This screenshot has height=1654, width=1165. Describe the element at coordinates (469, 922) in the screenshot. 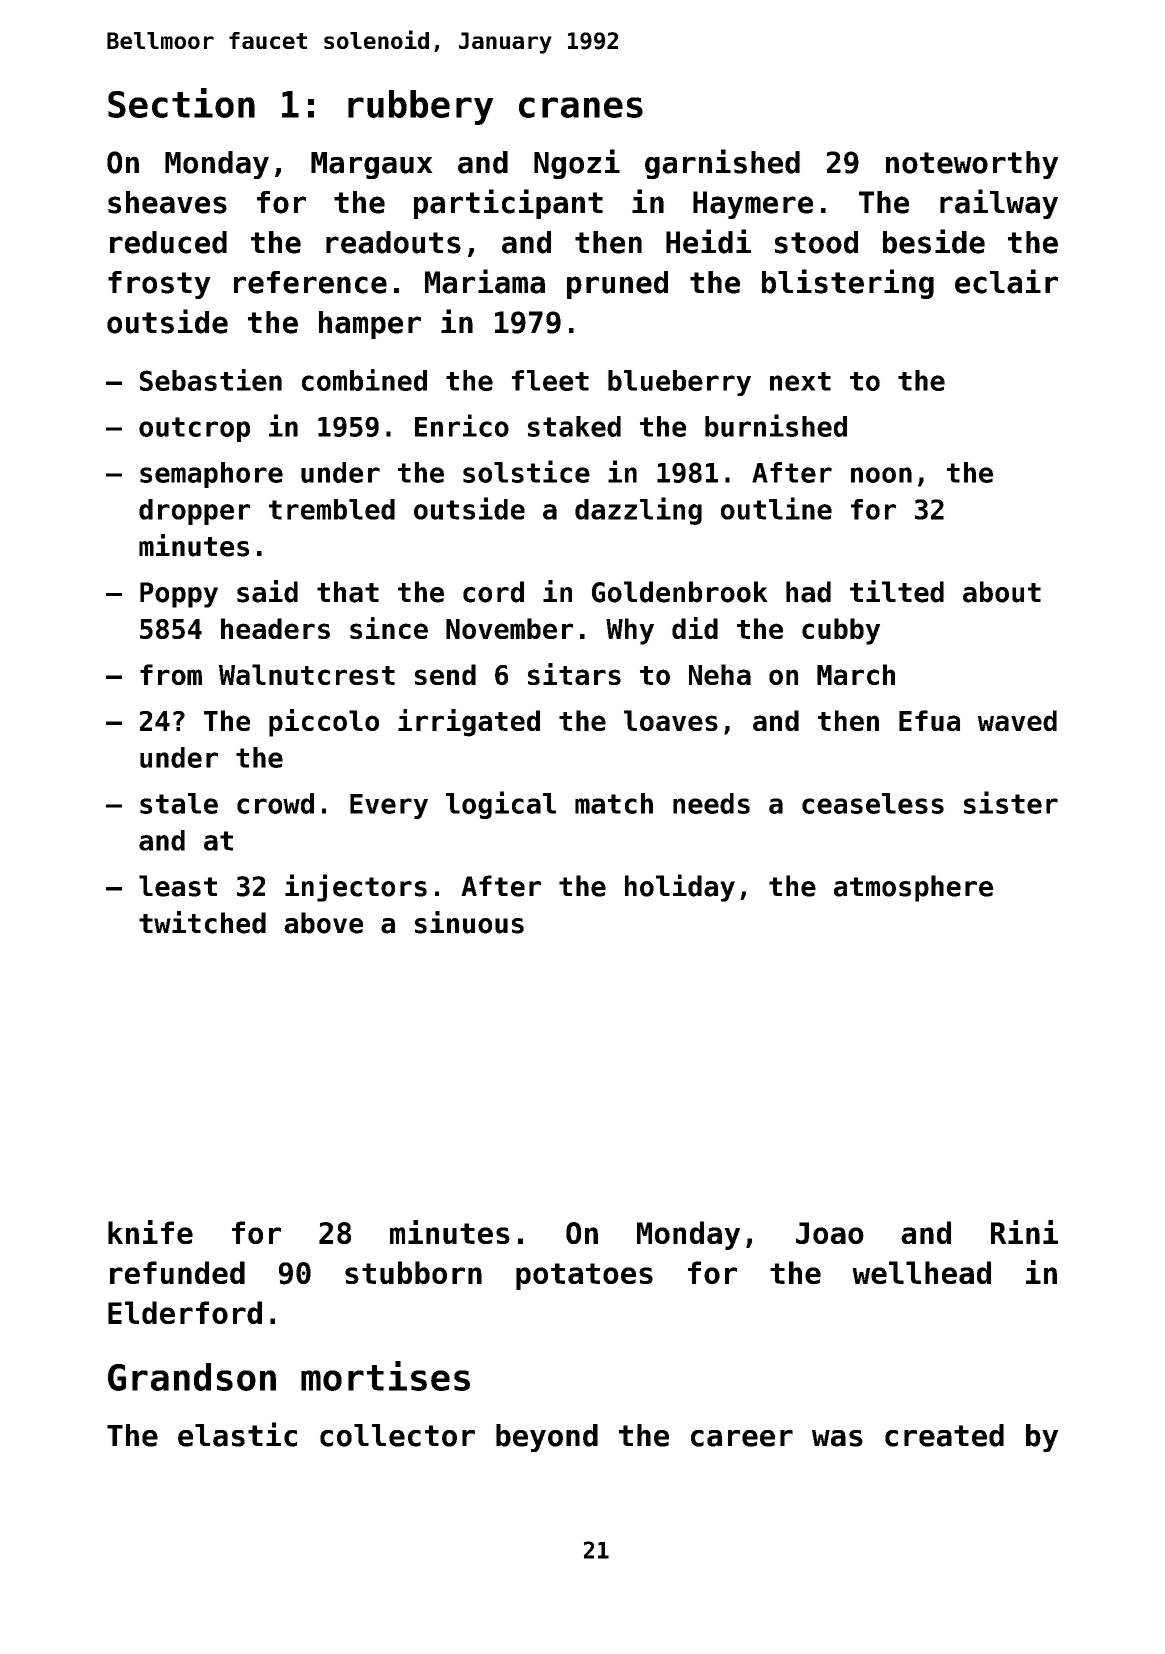

I see `sinuous` at that location.
